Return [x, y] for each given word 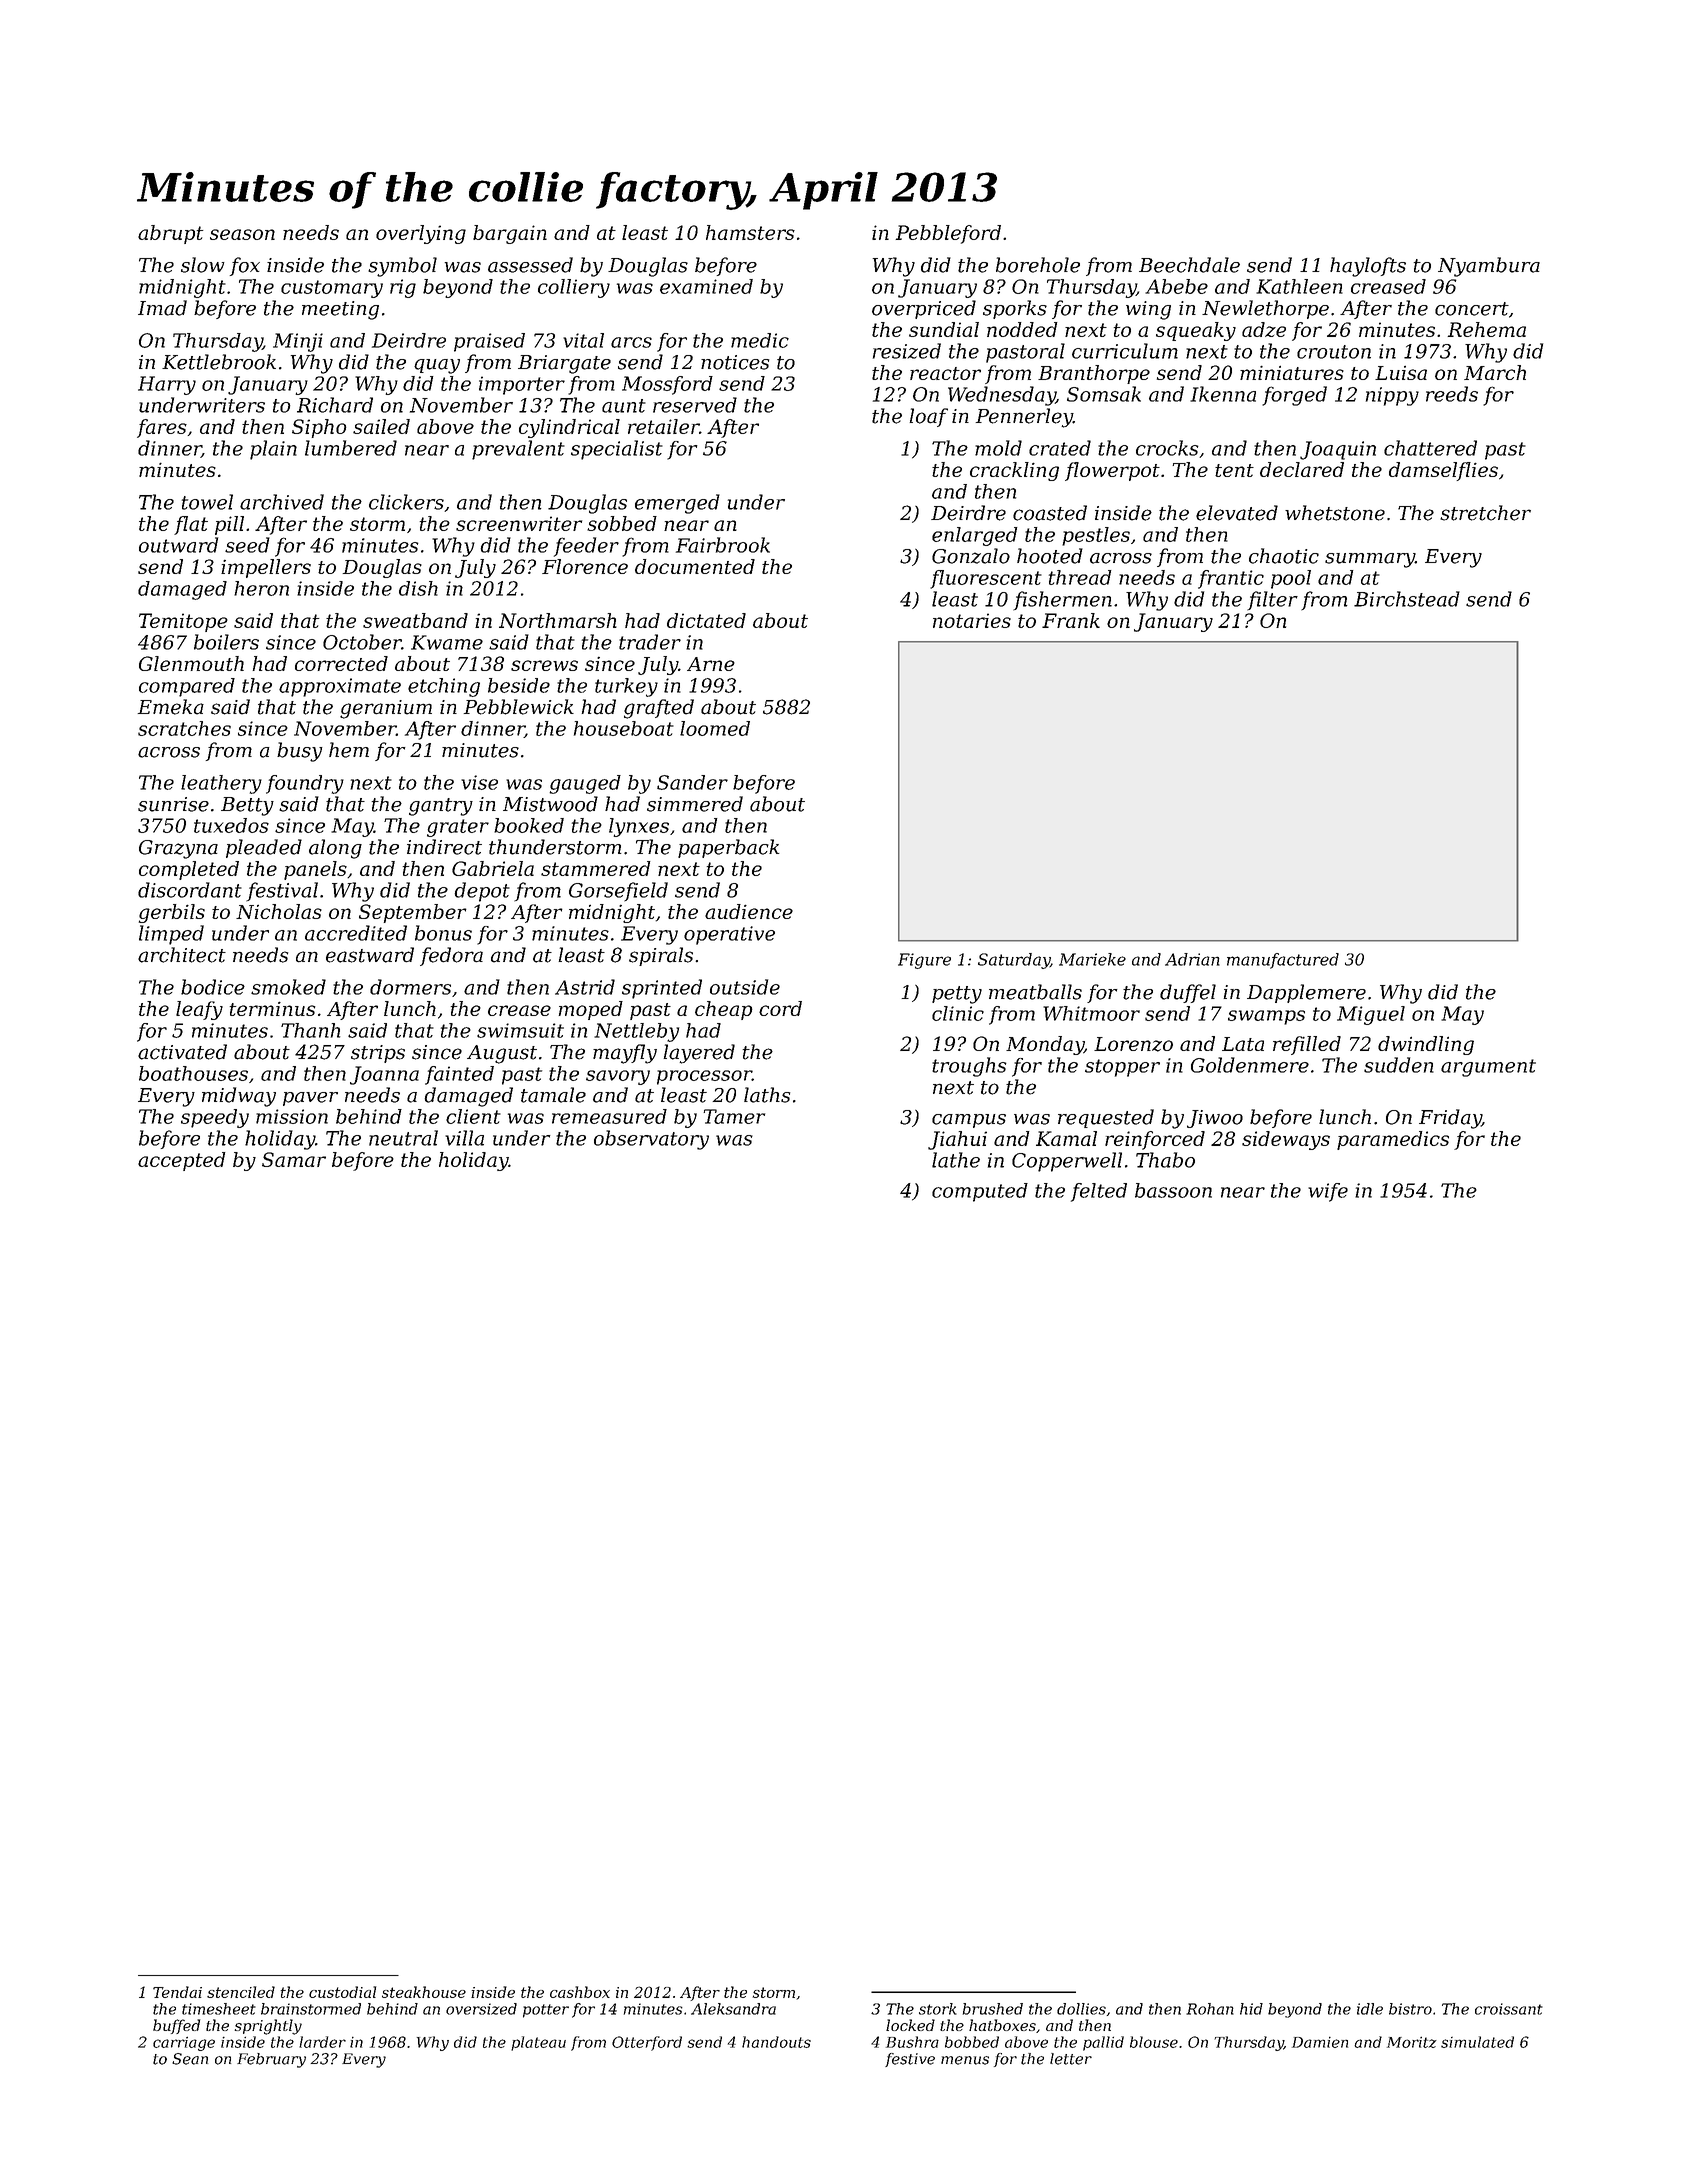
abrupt [170, 234]
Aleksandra [733, 2009]
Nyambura [1489, 267]
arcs [631, 342]
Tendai [177, 1992]
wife [1328, 1192]
